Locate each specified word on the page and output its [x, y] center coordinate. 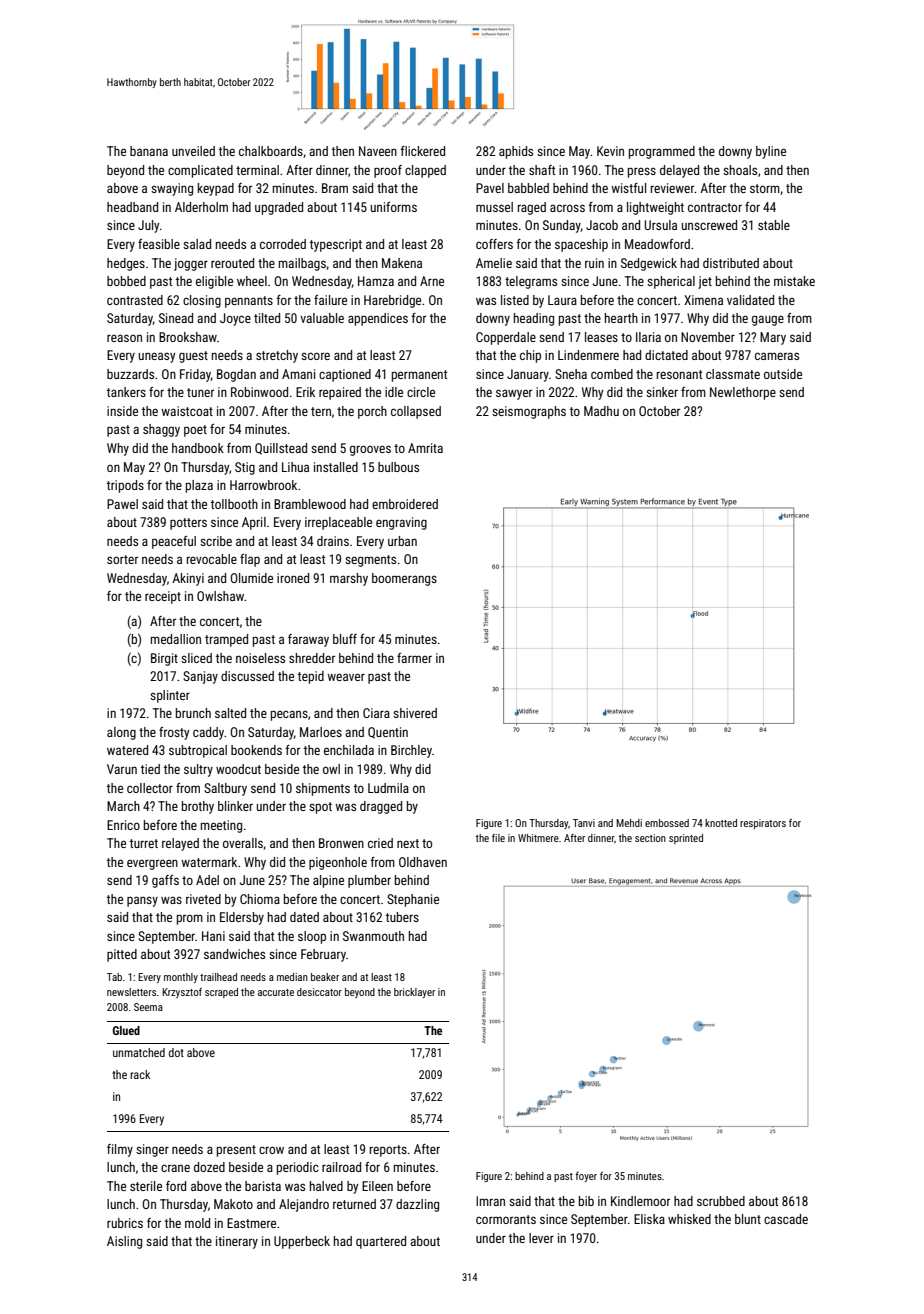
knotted [721, 823]
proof [388, 171]
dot [176, 1052]
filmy [120, 1150]
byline [771, 152]
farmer [414, 658]
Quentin [388, 733]
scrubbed [721, 1201]
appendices [378, 319]
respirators [763, 824]
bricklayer [414, 993]
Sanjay [200, 677]
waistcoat [187, 411]
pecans [289, 715]
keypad [216, 189]
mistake [794, 281]
